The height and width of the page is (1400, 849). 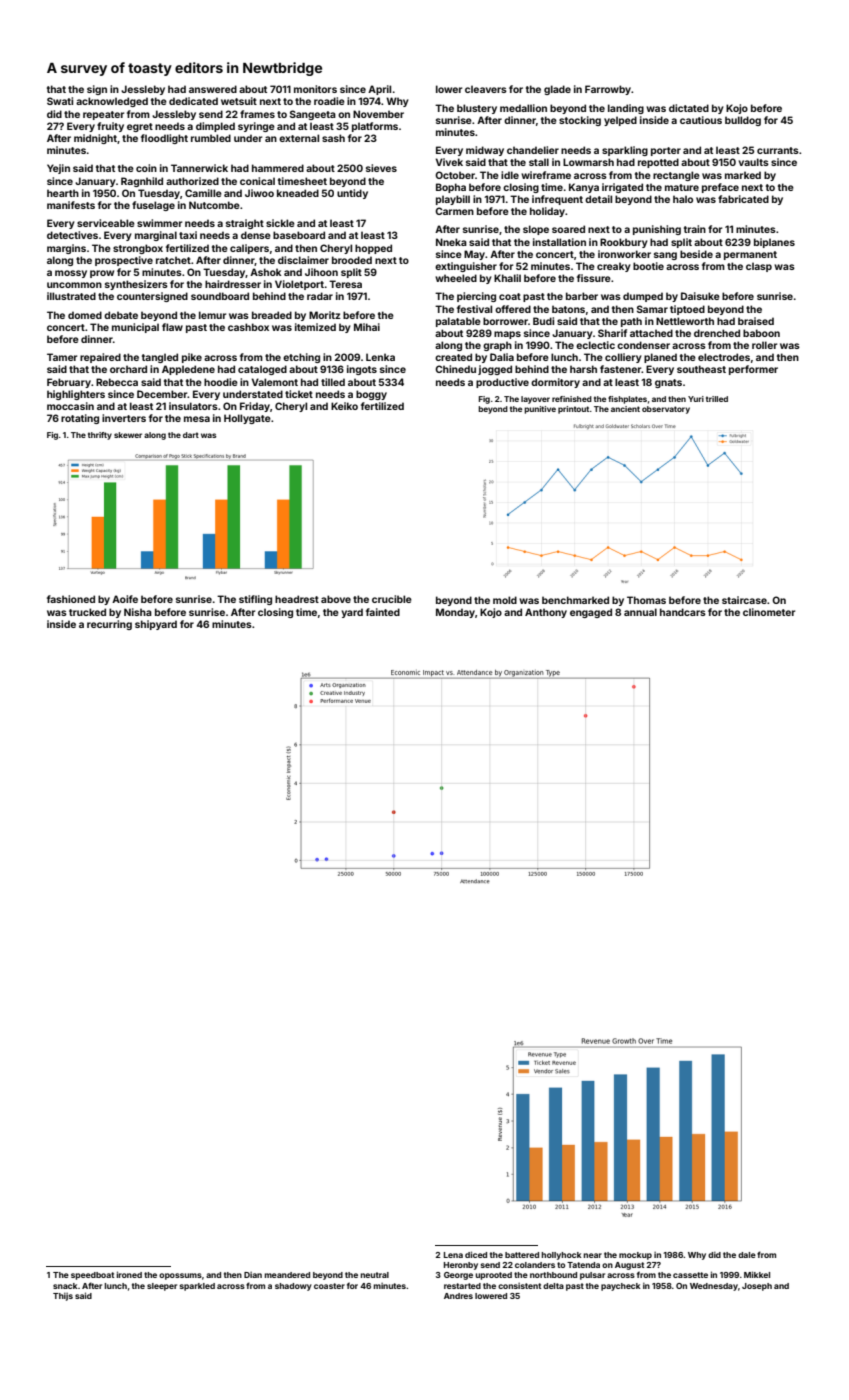 I want to click on Daisuke, so click(x=700, y=296).
